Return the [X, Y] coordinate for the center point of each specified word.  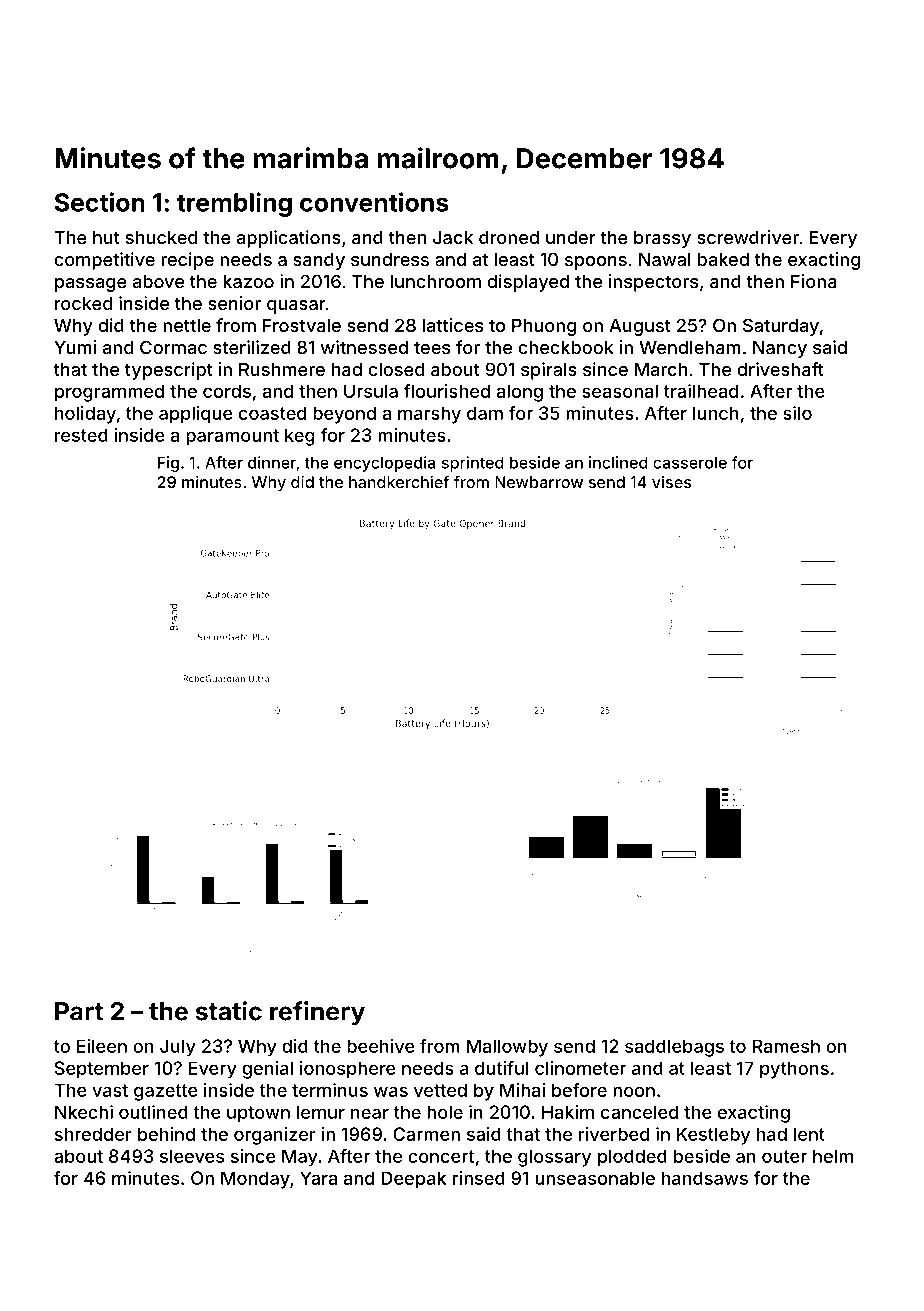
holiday [85, 415]
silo [797, 413]
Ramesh [786, 1046]
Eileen [102, 1046]
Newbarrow [539, 482]
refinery [317, 1013]
